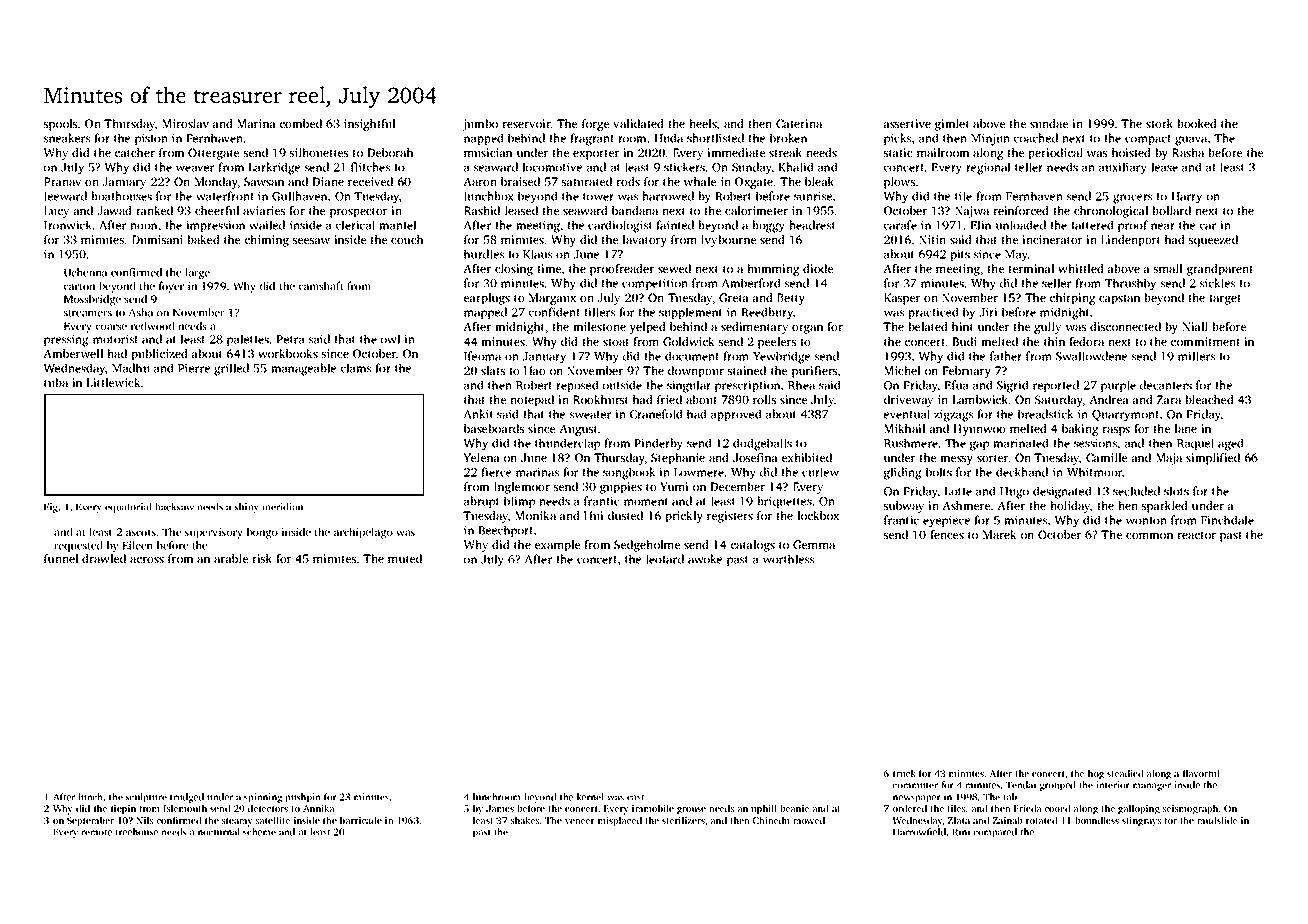  What do you see at coordinates (1176, 491) in the screenshot?
I see `slots` at bounding box center [1176, 491].
